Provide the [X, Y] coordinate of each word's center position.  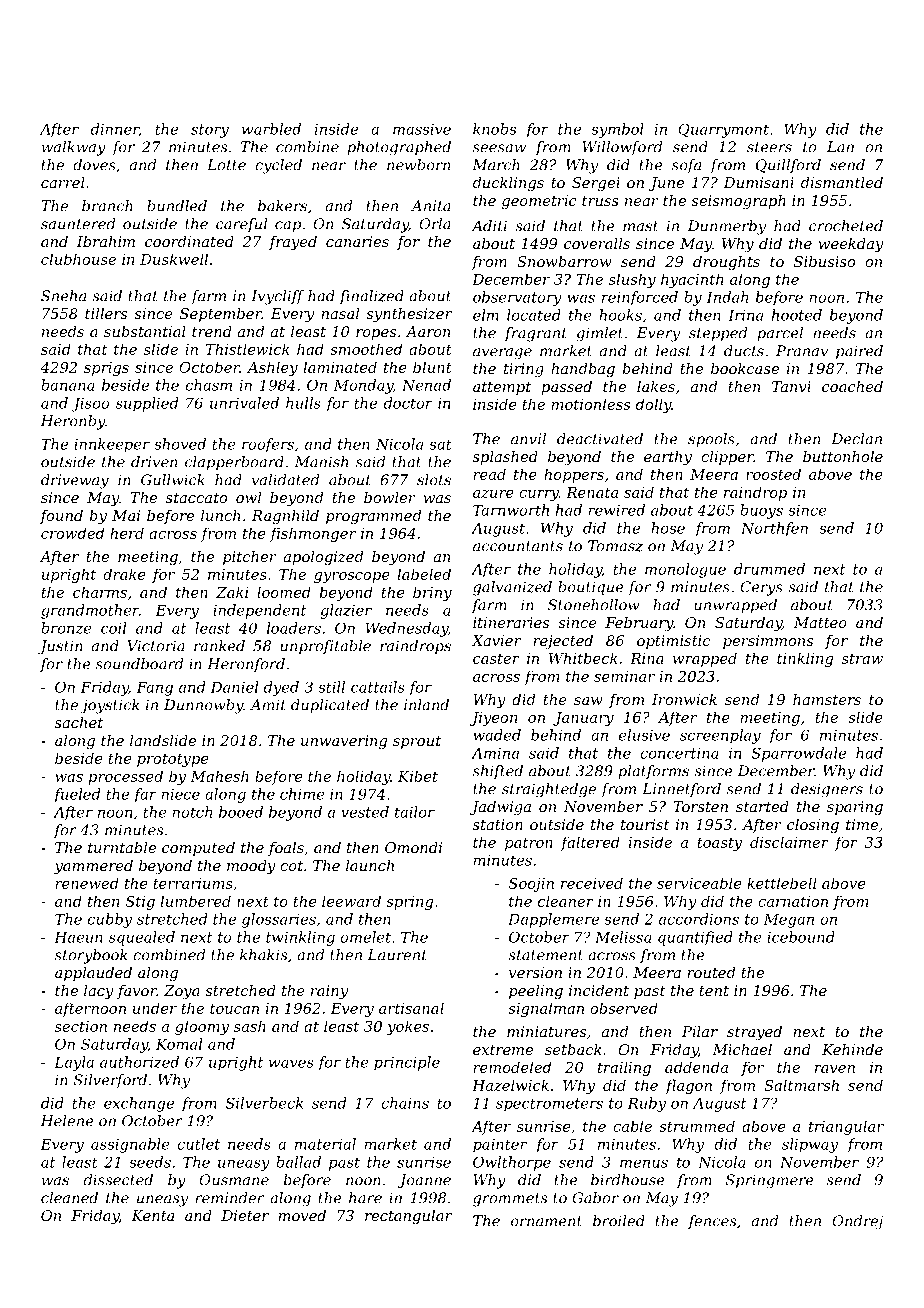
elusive [644, 735]
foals [286, 849]
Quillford [788, 166]
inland [426, 705]
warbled [271, 129]
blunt [432, 367]
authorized [139, 1062]
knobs [494, 129]
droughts [726, 263]
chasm [209, 385]
